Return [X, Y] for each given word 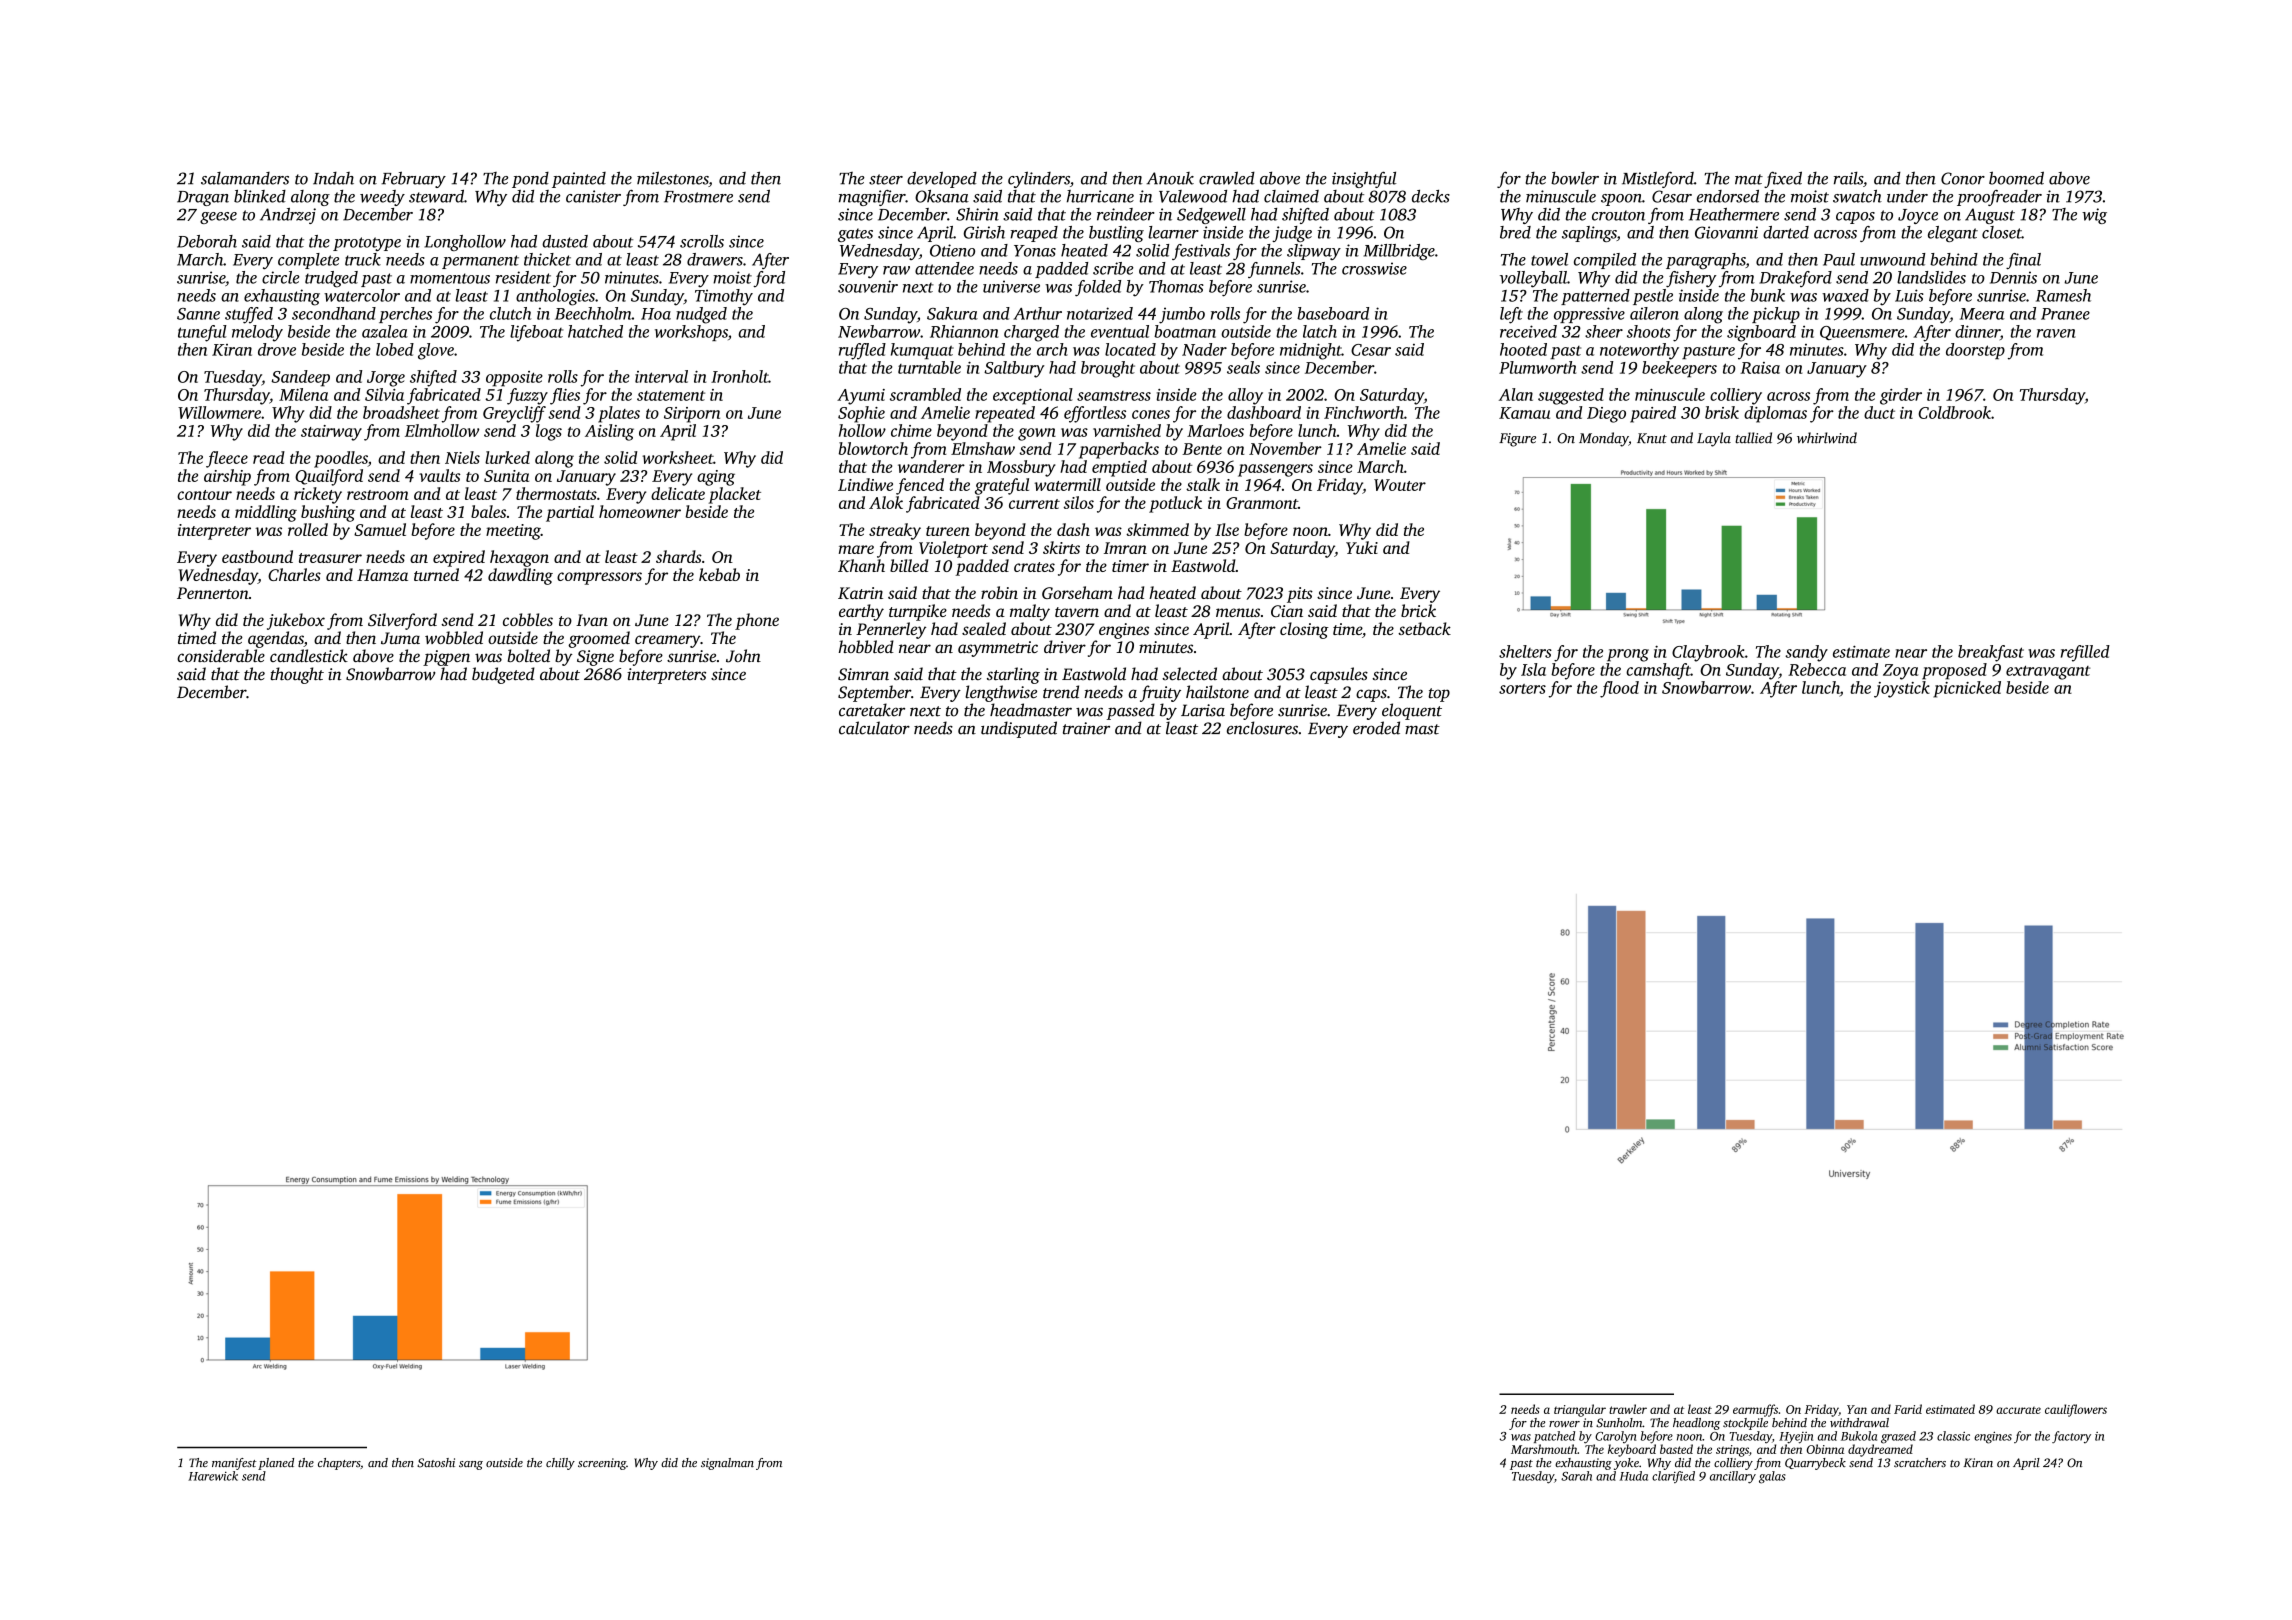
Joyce [1918, 216]
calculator [874, 728]
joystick [1902, 689]
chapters [339, 1464]
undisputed [1019, 729]
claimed [1291, 196]
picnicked [1967, 689]
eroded [1376, 728]
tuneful [202, 333]
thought [297, 675]
